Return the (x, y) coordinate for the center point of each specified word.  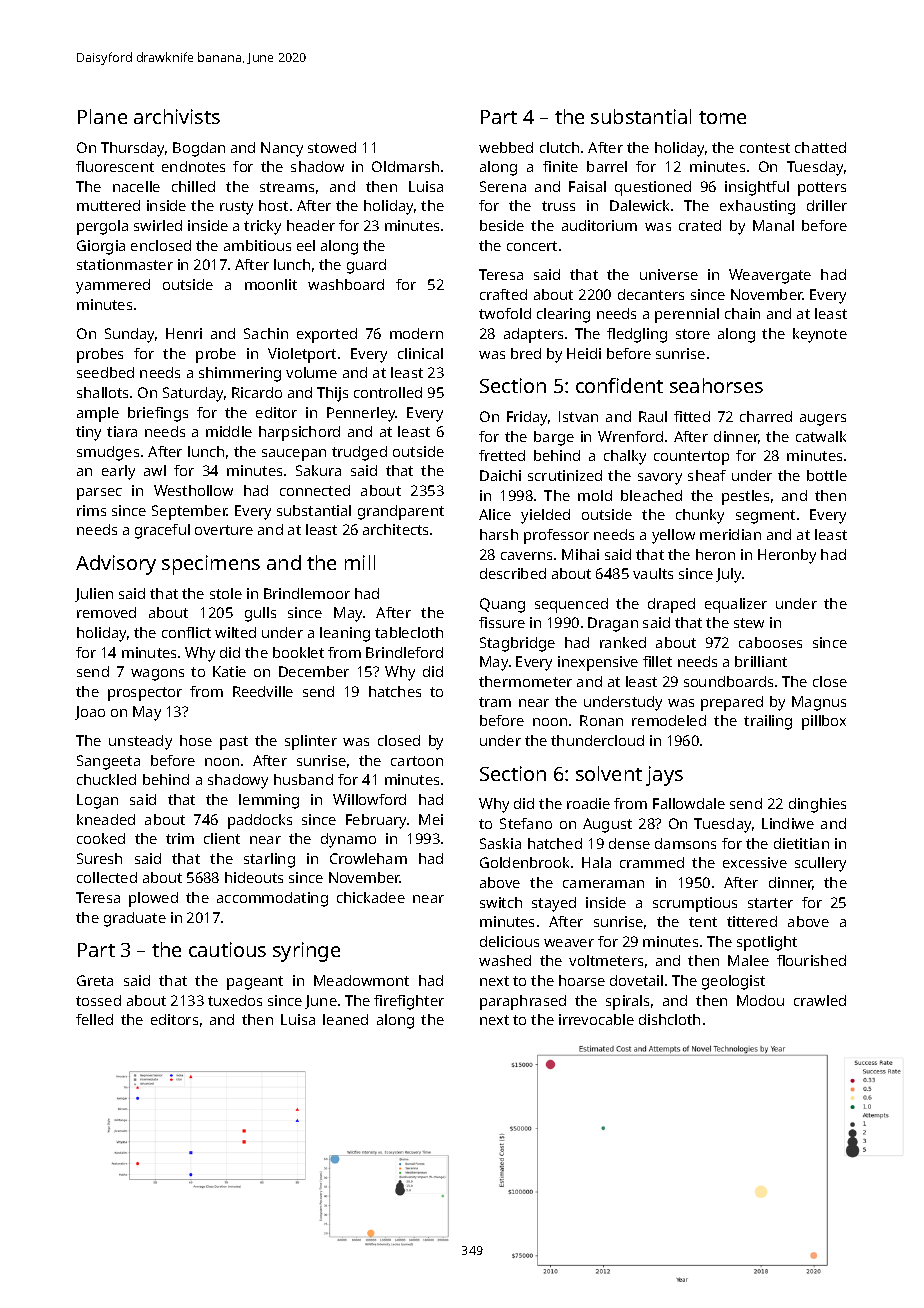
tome (722, 117)
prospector (145, 694)
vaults (653, 573)
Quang (502, 605)
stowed (332, 147)
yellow (673, 536)
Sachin (266, 333)
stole (226, 593)
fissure (502, 622)
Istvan (578, 416)
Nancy (282, 149)
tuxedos (235, 1000)
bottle (827, 475)
